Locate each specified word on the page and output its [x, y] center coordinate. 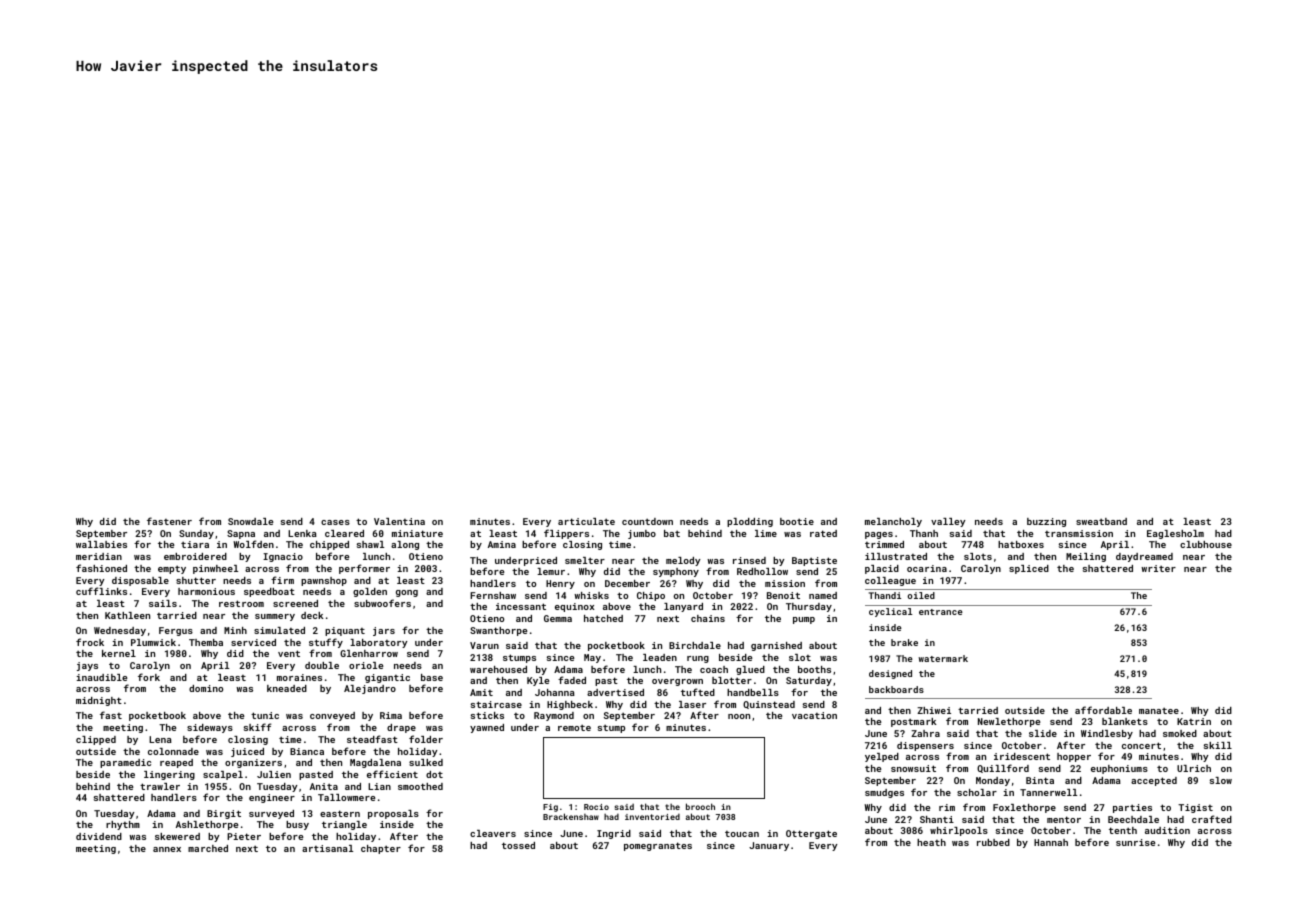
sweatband [1101, 521]
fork [149, 677]
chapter [381, 849]
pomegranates [658, 846]
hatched [603, 618]
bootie [797, 521]
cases [335, 522]
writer [1158, 568]
